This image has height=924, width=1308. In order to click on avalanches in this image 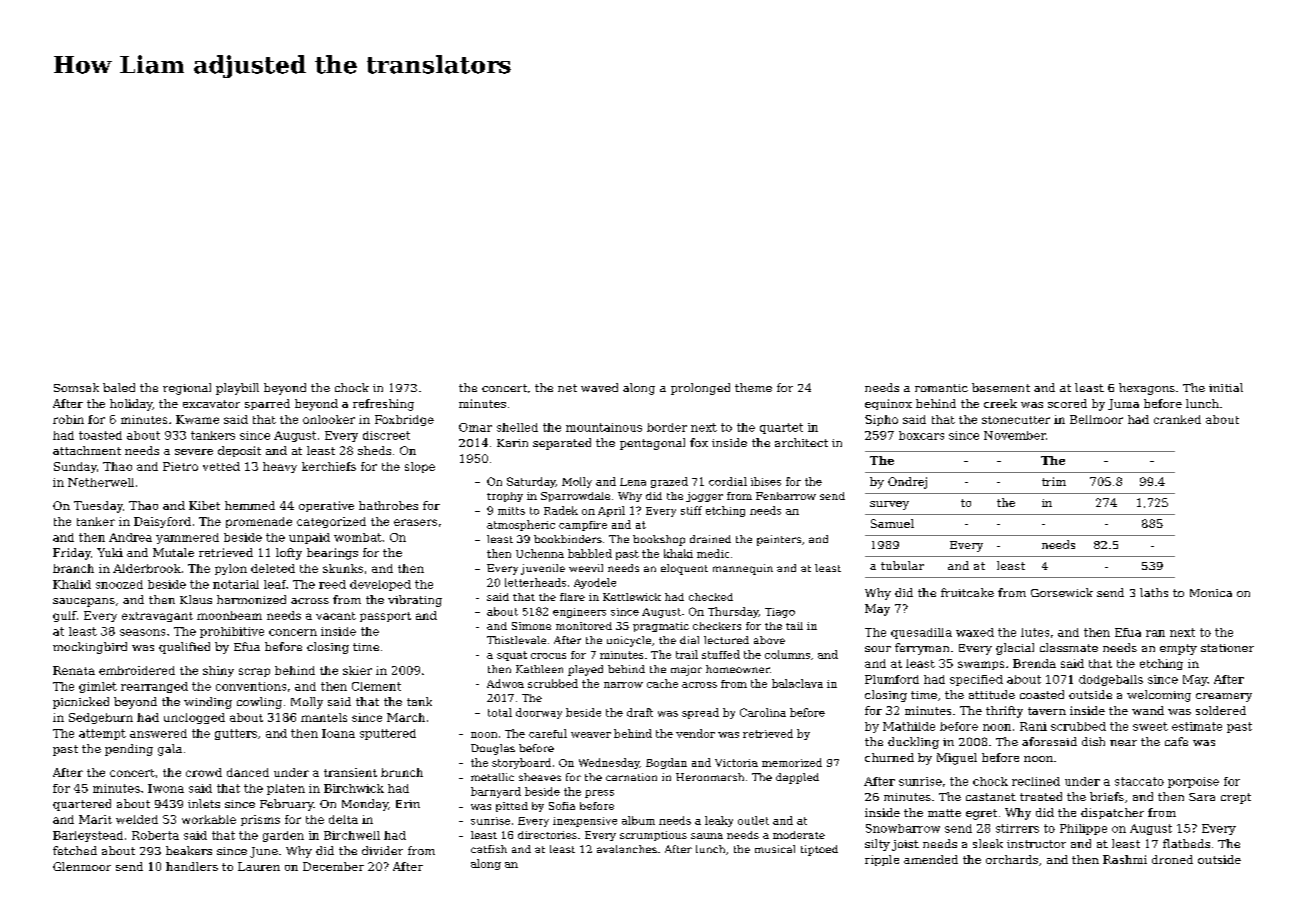, I will do `click(627, 849)`.
